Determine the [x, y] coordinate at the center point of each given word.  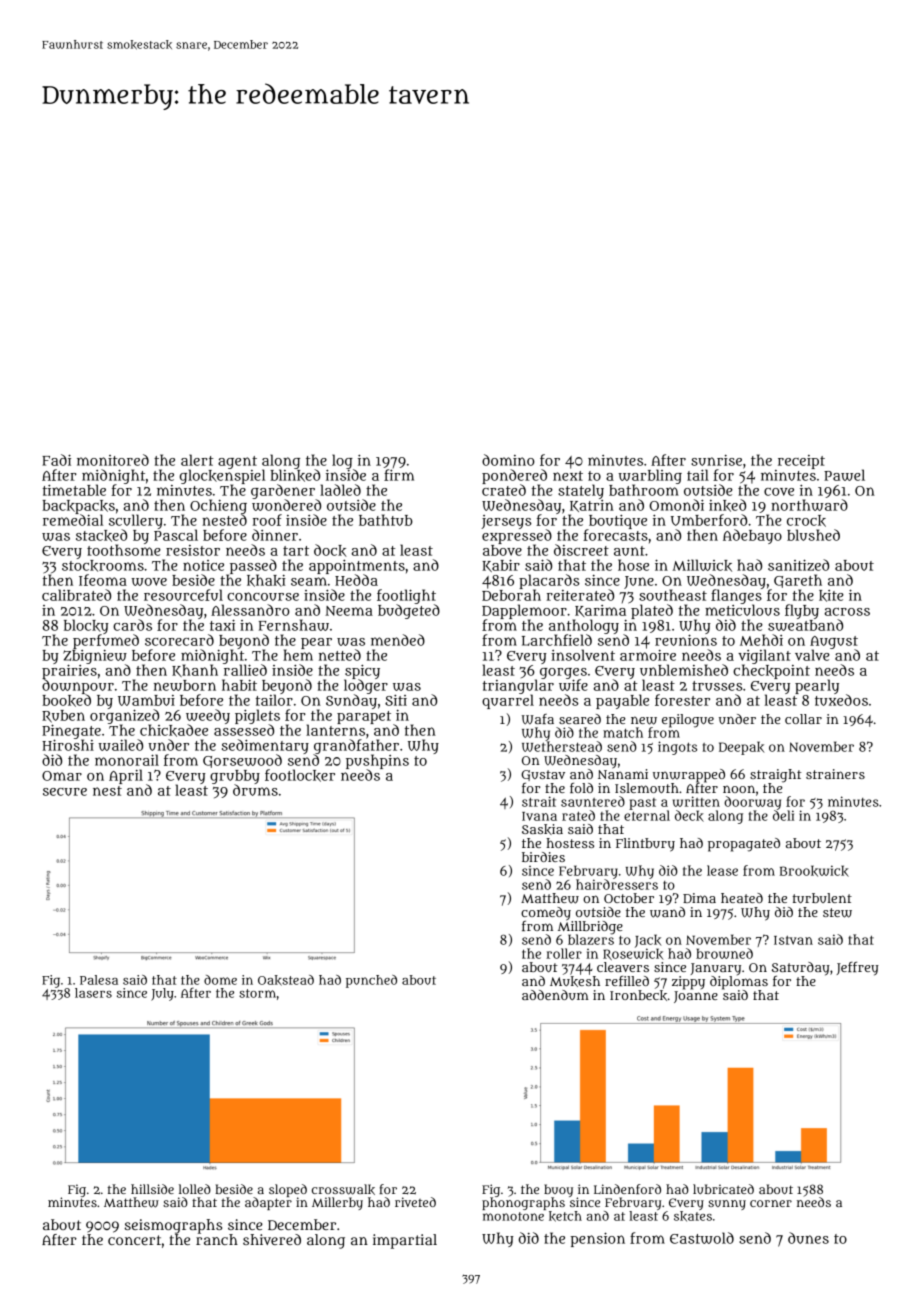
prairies [69, 671]
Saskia [542, 829]
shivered [272, 1239]
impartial [405, 1241]
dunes [808, 1238]
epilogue [688, 721]
